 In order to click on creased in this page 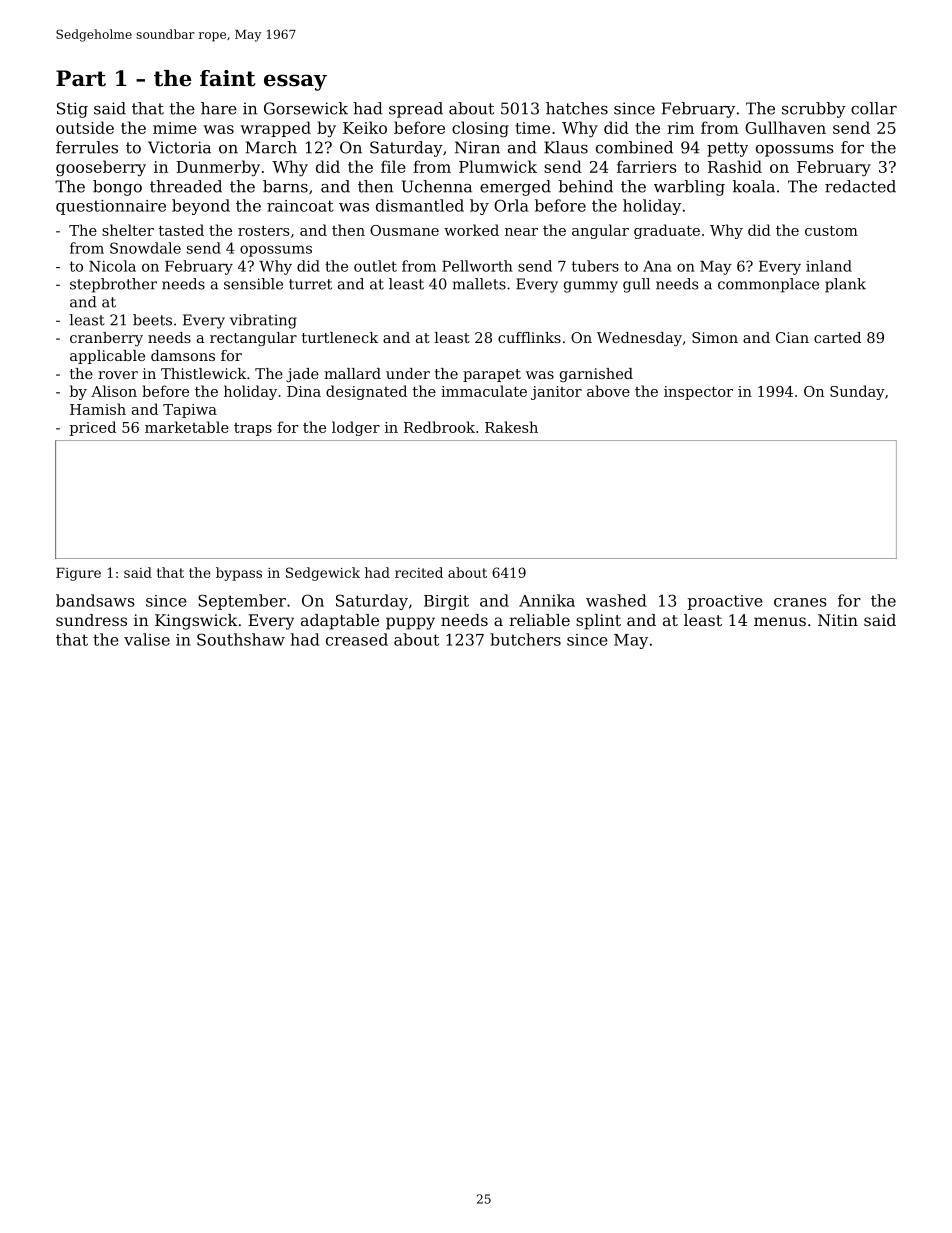, I will do `click(357, 639)`.
